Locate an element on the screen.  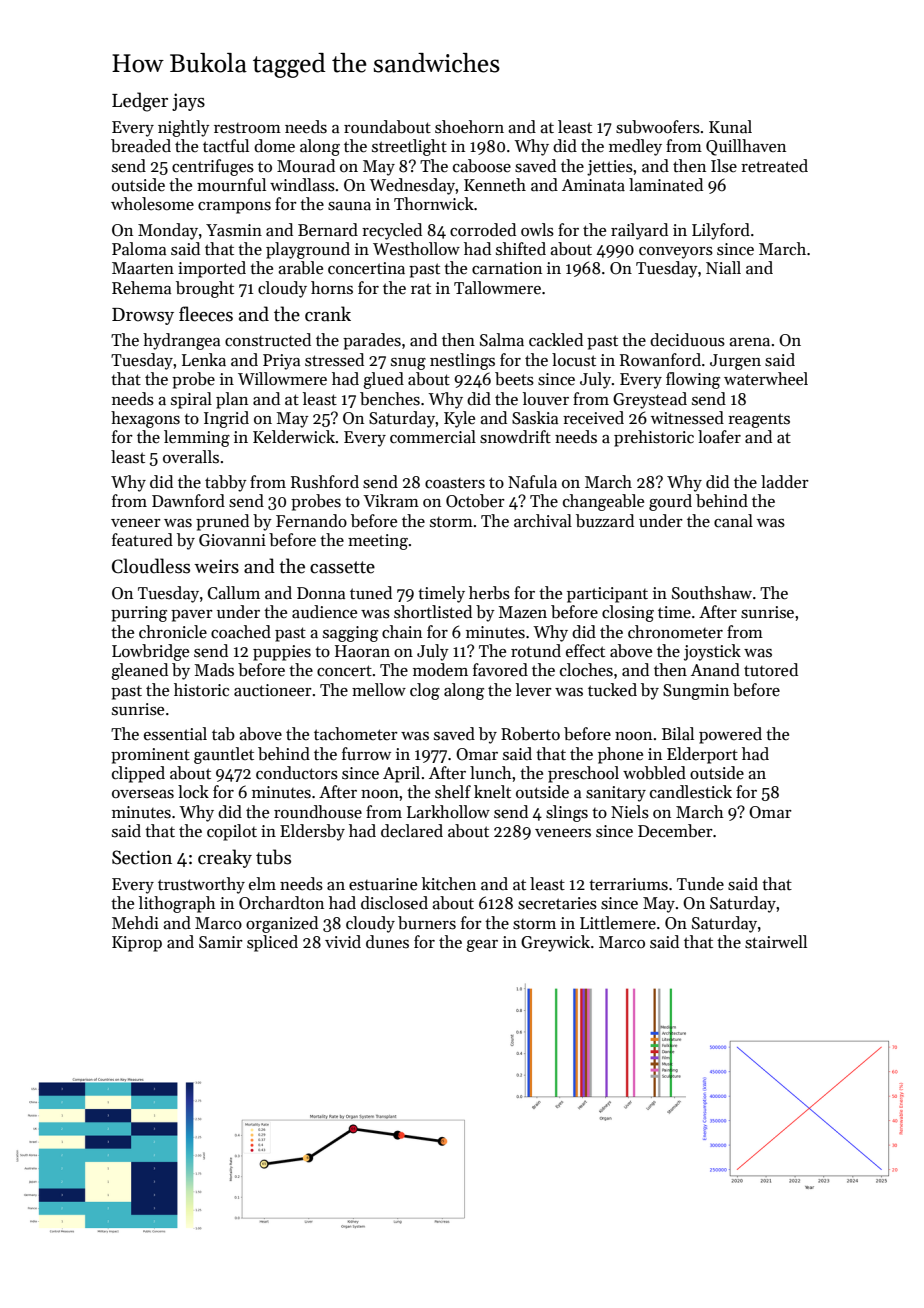
Priya is located at coordinates (281, 362).
